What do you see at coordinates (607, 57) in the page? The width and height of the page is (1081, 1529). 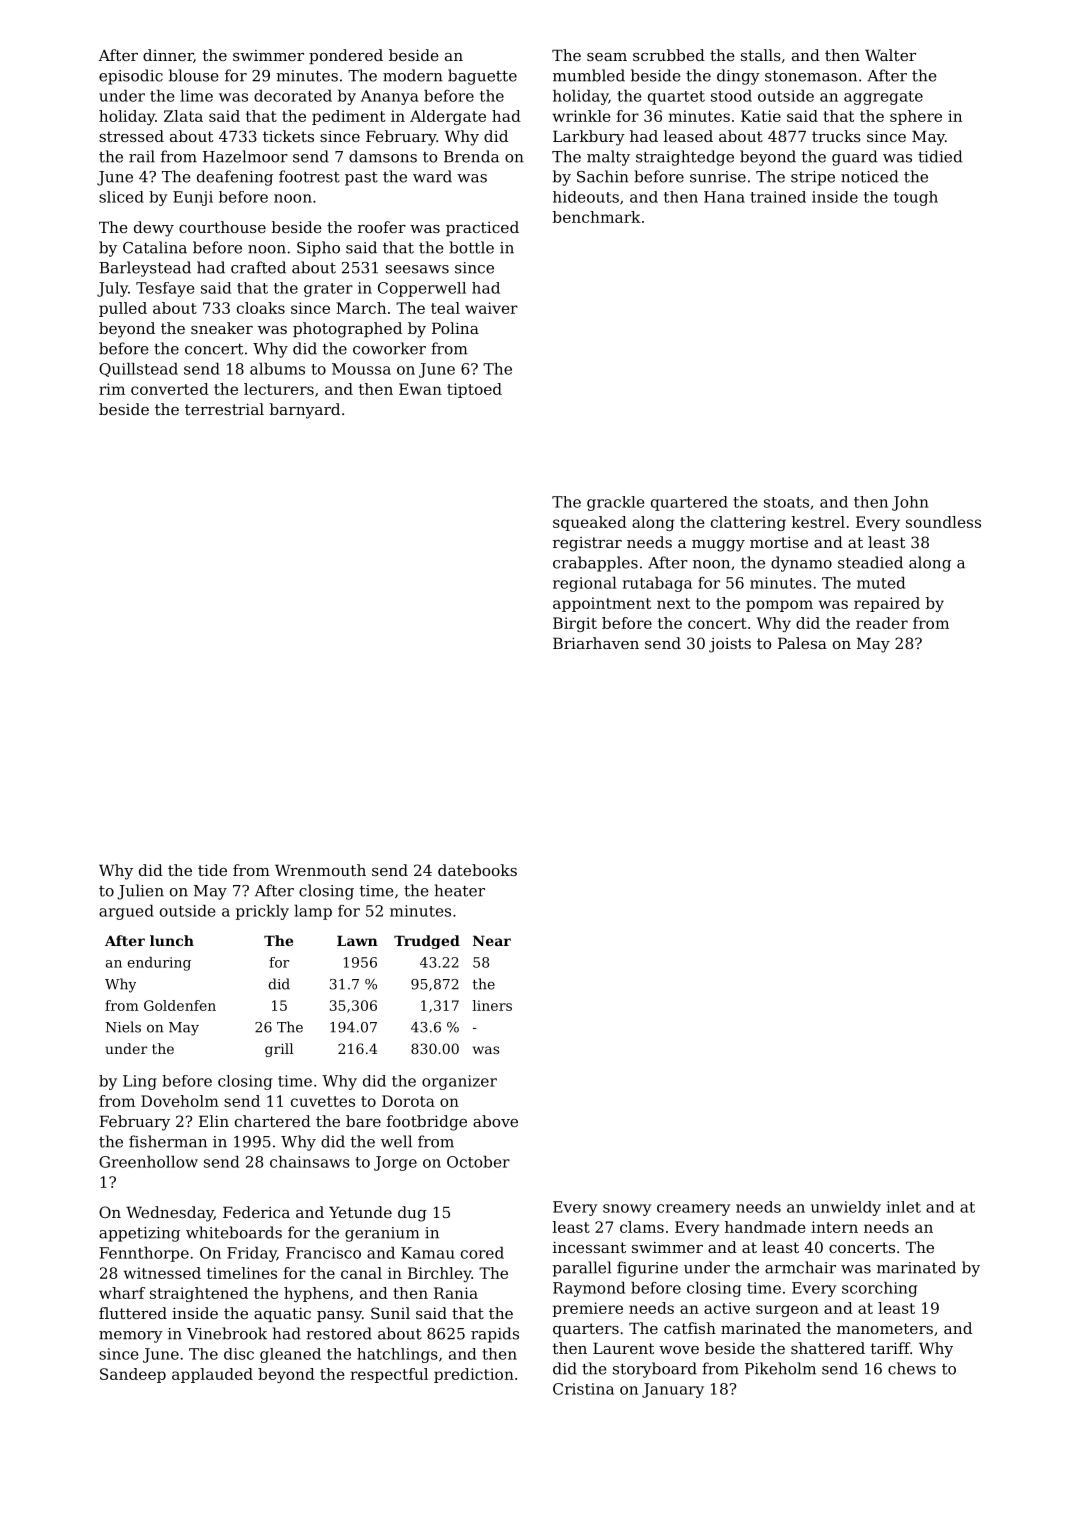 I see `seam` at bounding box center [607, 57].
